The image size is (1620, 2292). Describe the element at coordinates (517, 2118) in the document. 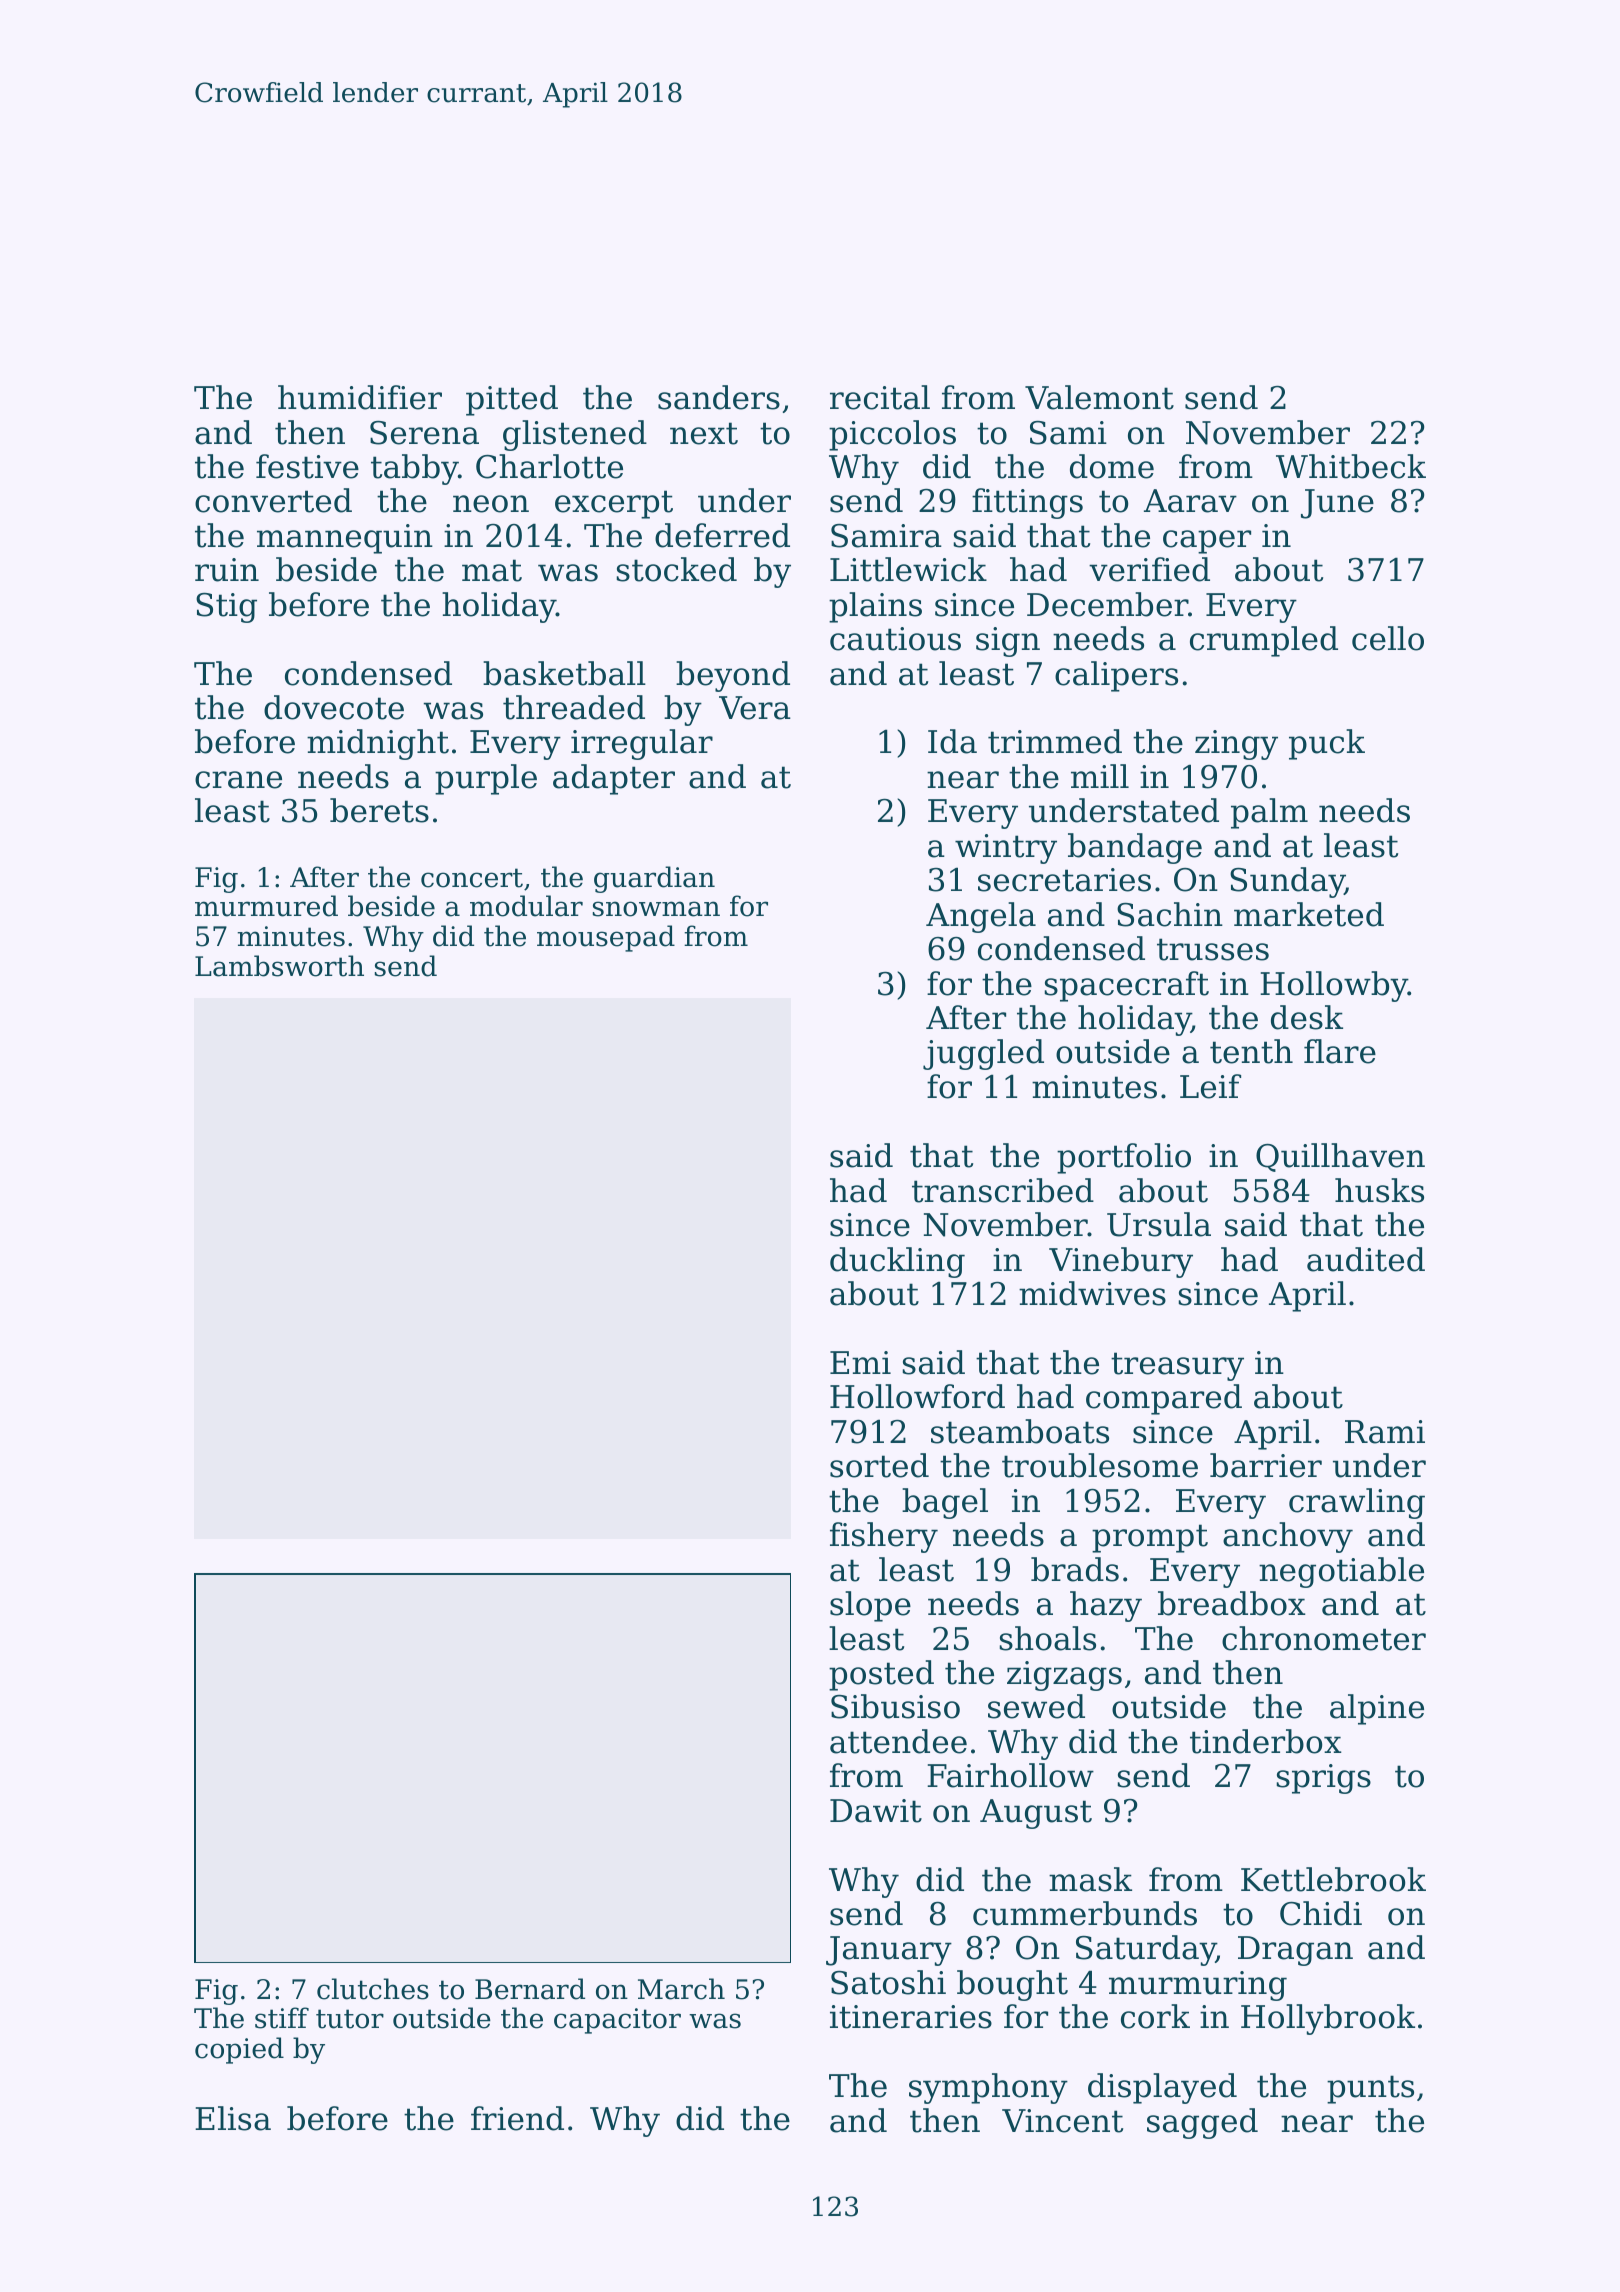

I see `friend` at that location.
